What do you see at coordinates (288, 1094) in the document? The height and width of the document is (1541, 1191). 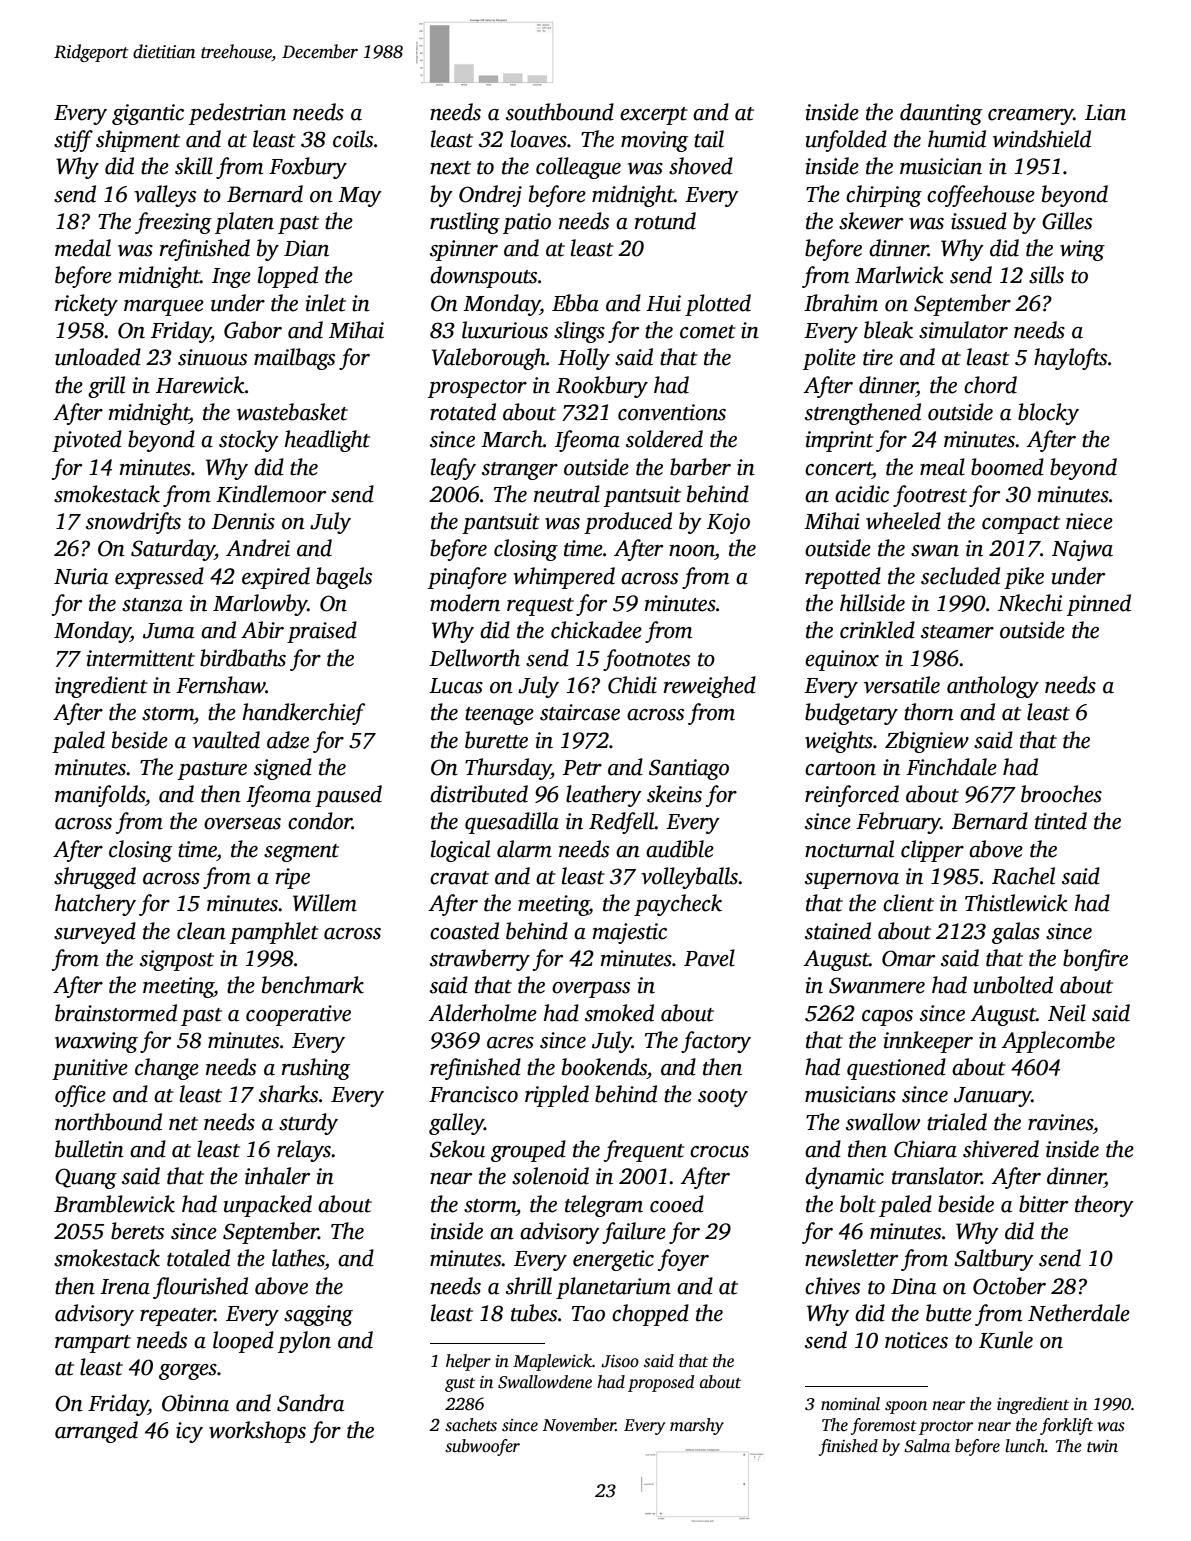 I see `sharks` at bounding box center [288, 1094].
